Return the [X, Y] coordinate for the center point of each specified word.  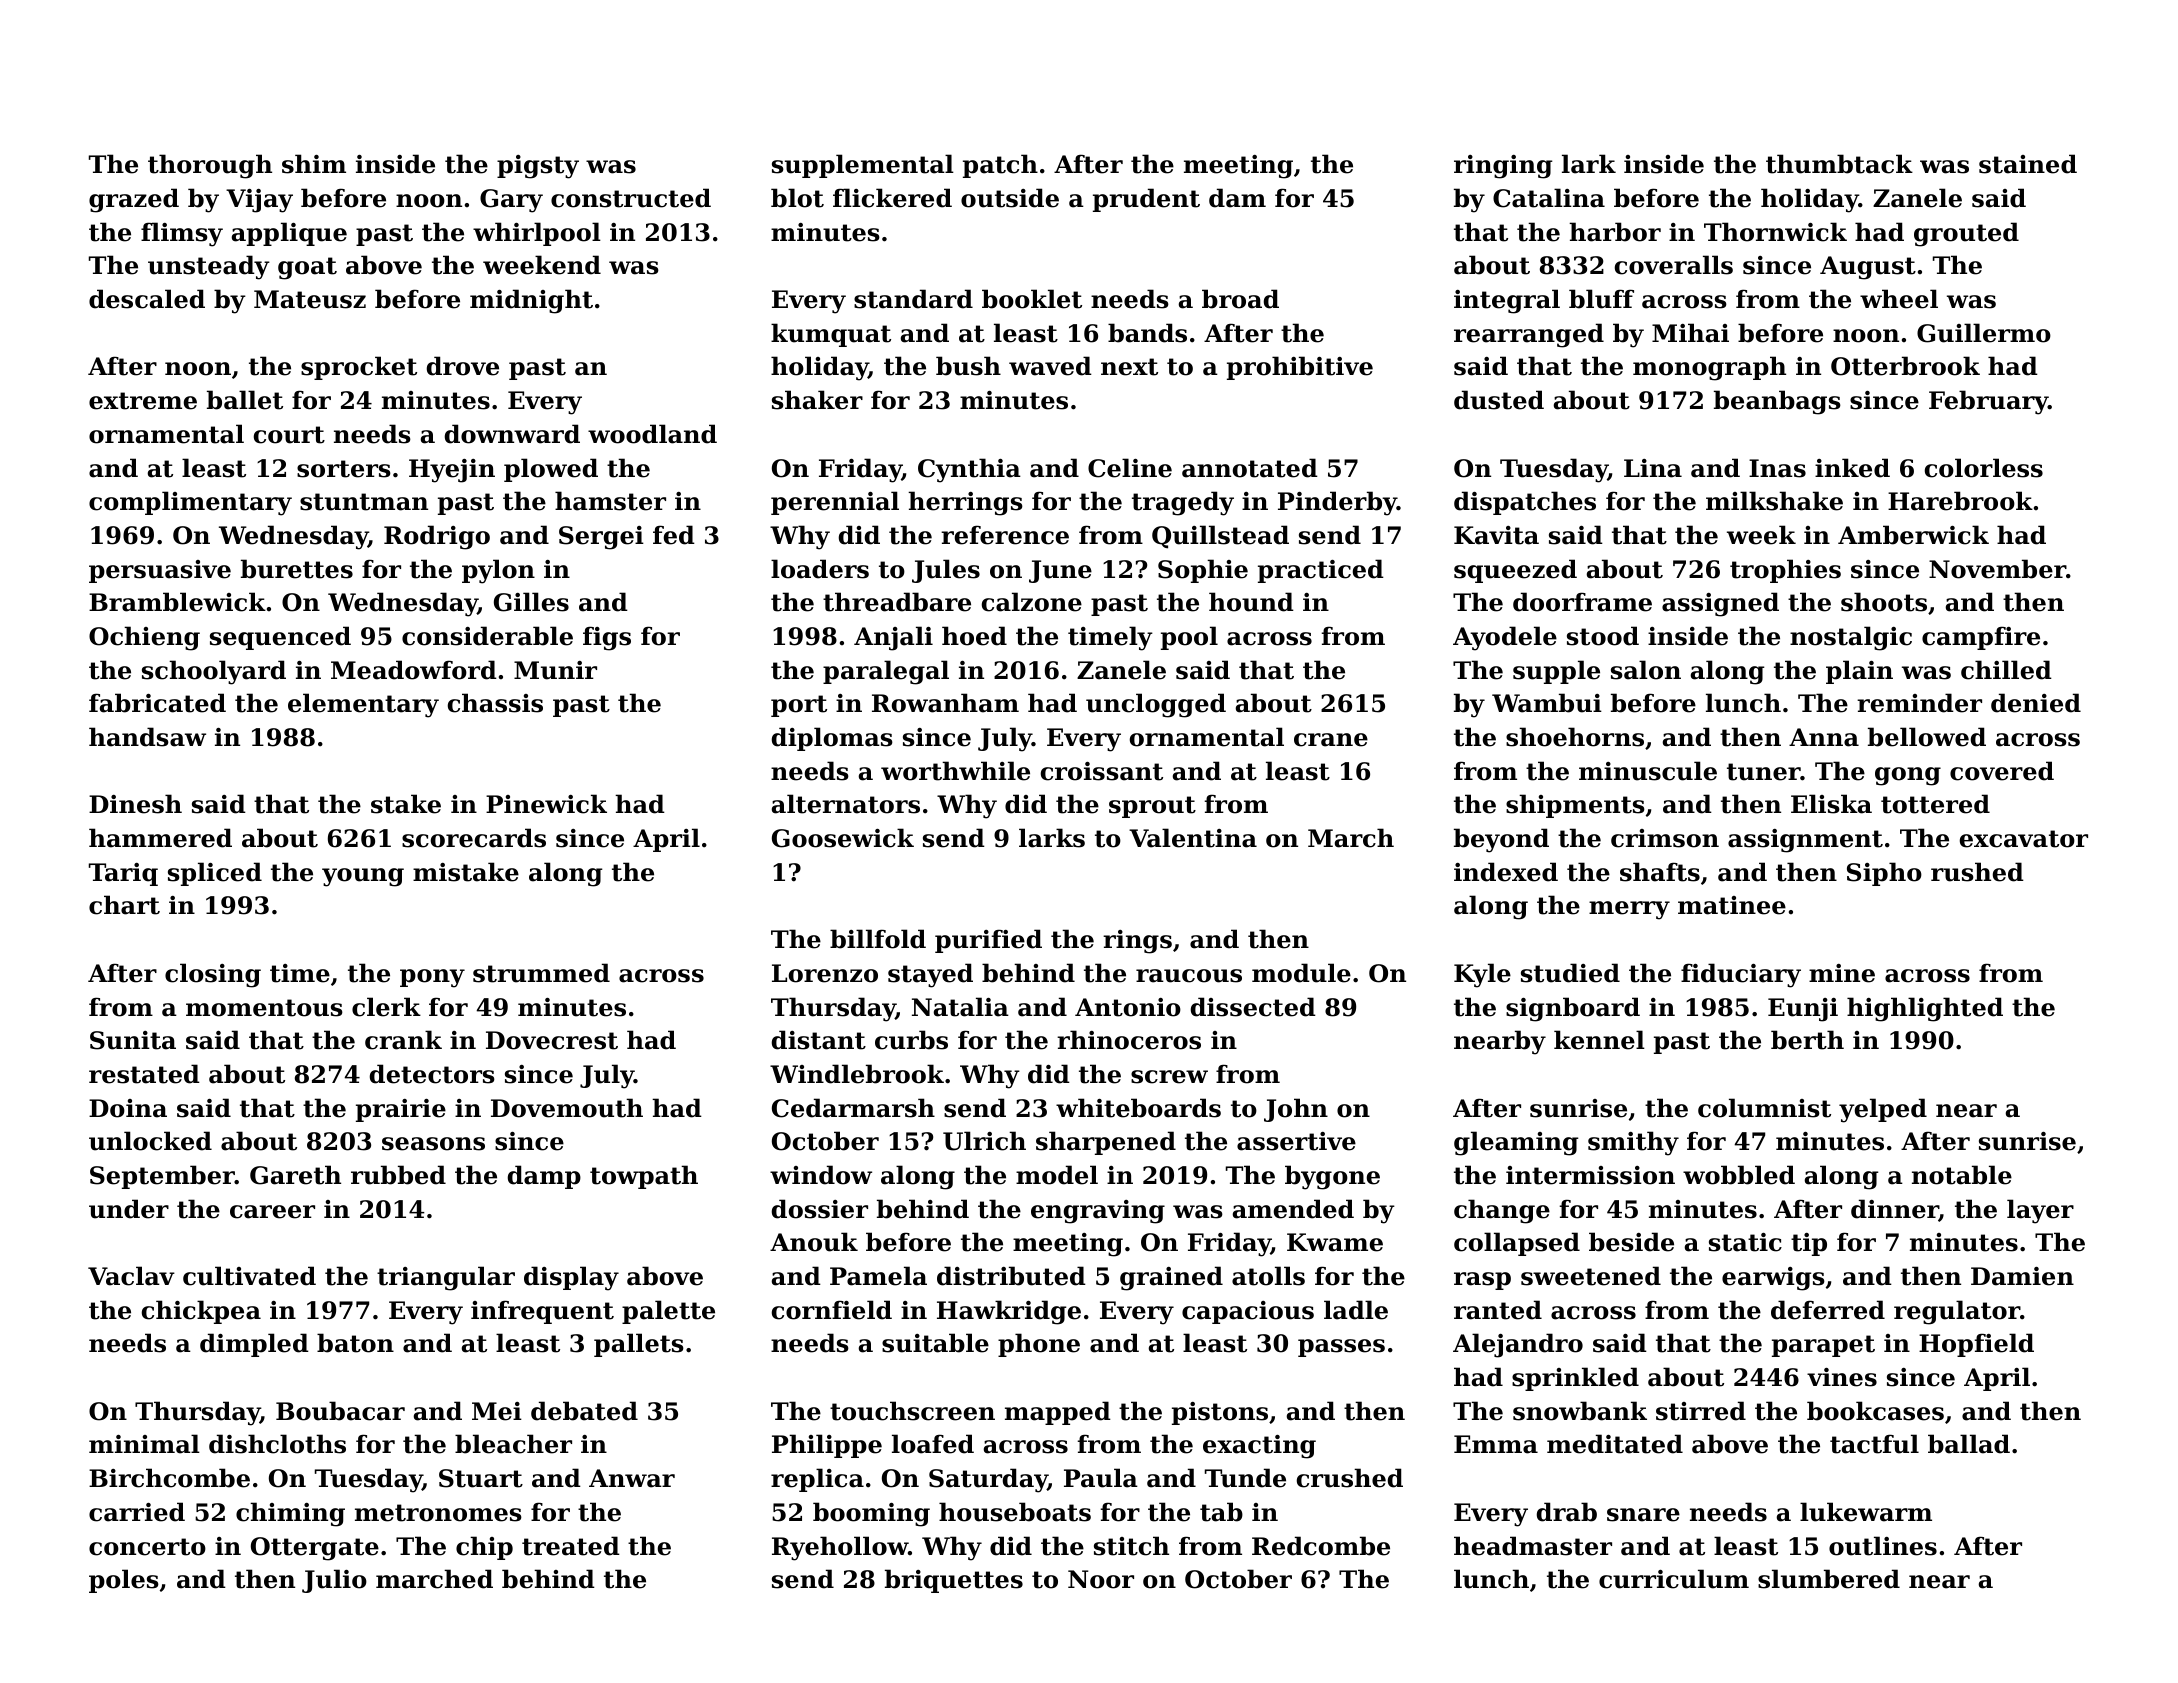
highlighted [1925, 1009]
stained [2028, 164]
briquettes [954, 1581]
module [1301, 973]
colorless [1984, 468]
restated [144, 1074]
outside [1010, 198]
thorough [210, 166]
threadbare [897, 602]
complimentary [190, 503]
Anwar [632, 1478]
